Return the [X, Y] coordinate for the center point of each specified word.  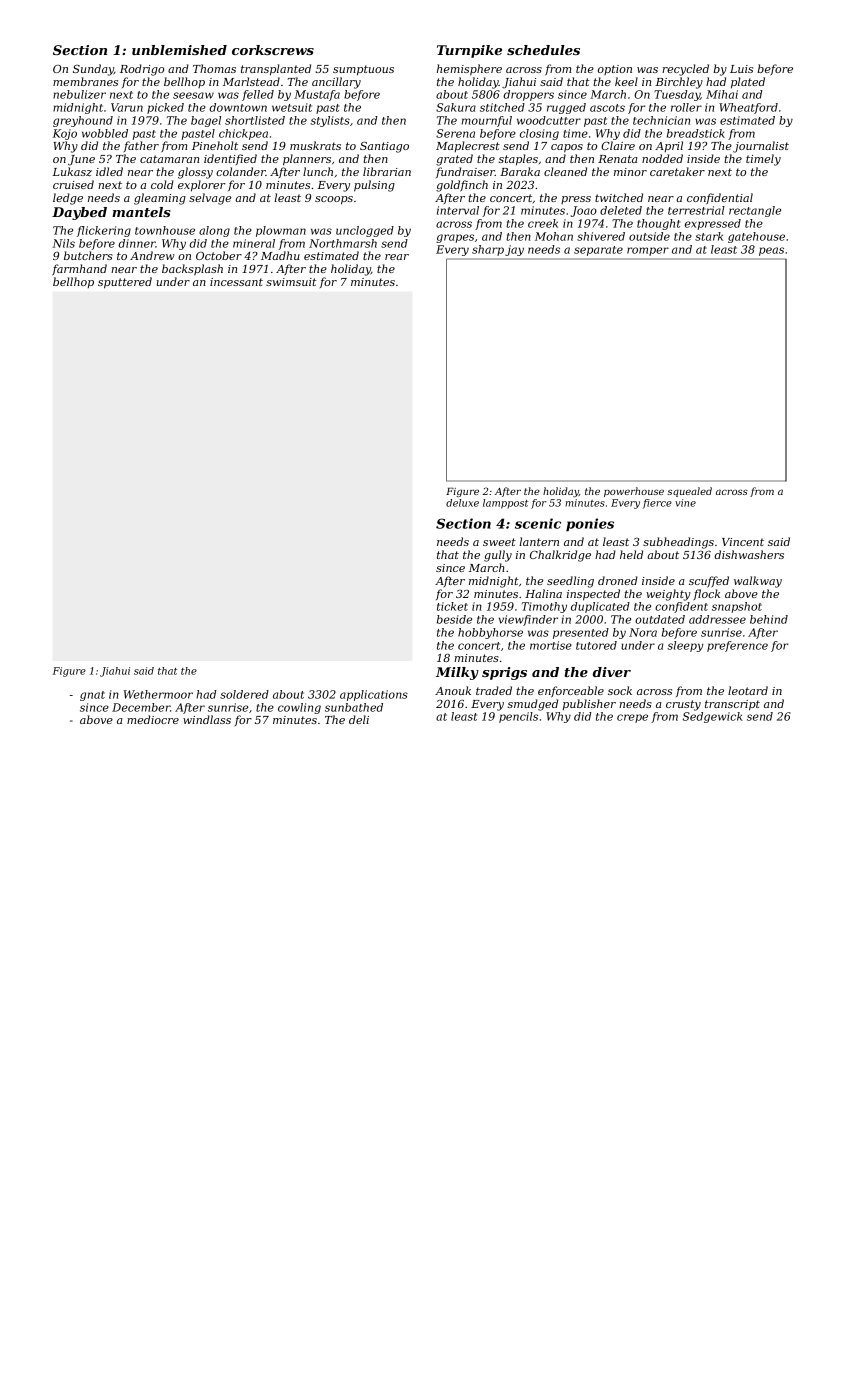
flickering [104, 231]
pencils [518, 717]
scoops [334, 200]
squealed [689, 492]
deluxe [462, 503]
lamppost [505, 504]
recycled [685, 70]
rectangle [755, 211]
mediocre [153, 719]
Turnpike [469, 51]
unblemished [179, 50]
